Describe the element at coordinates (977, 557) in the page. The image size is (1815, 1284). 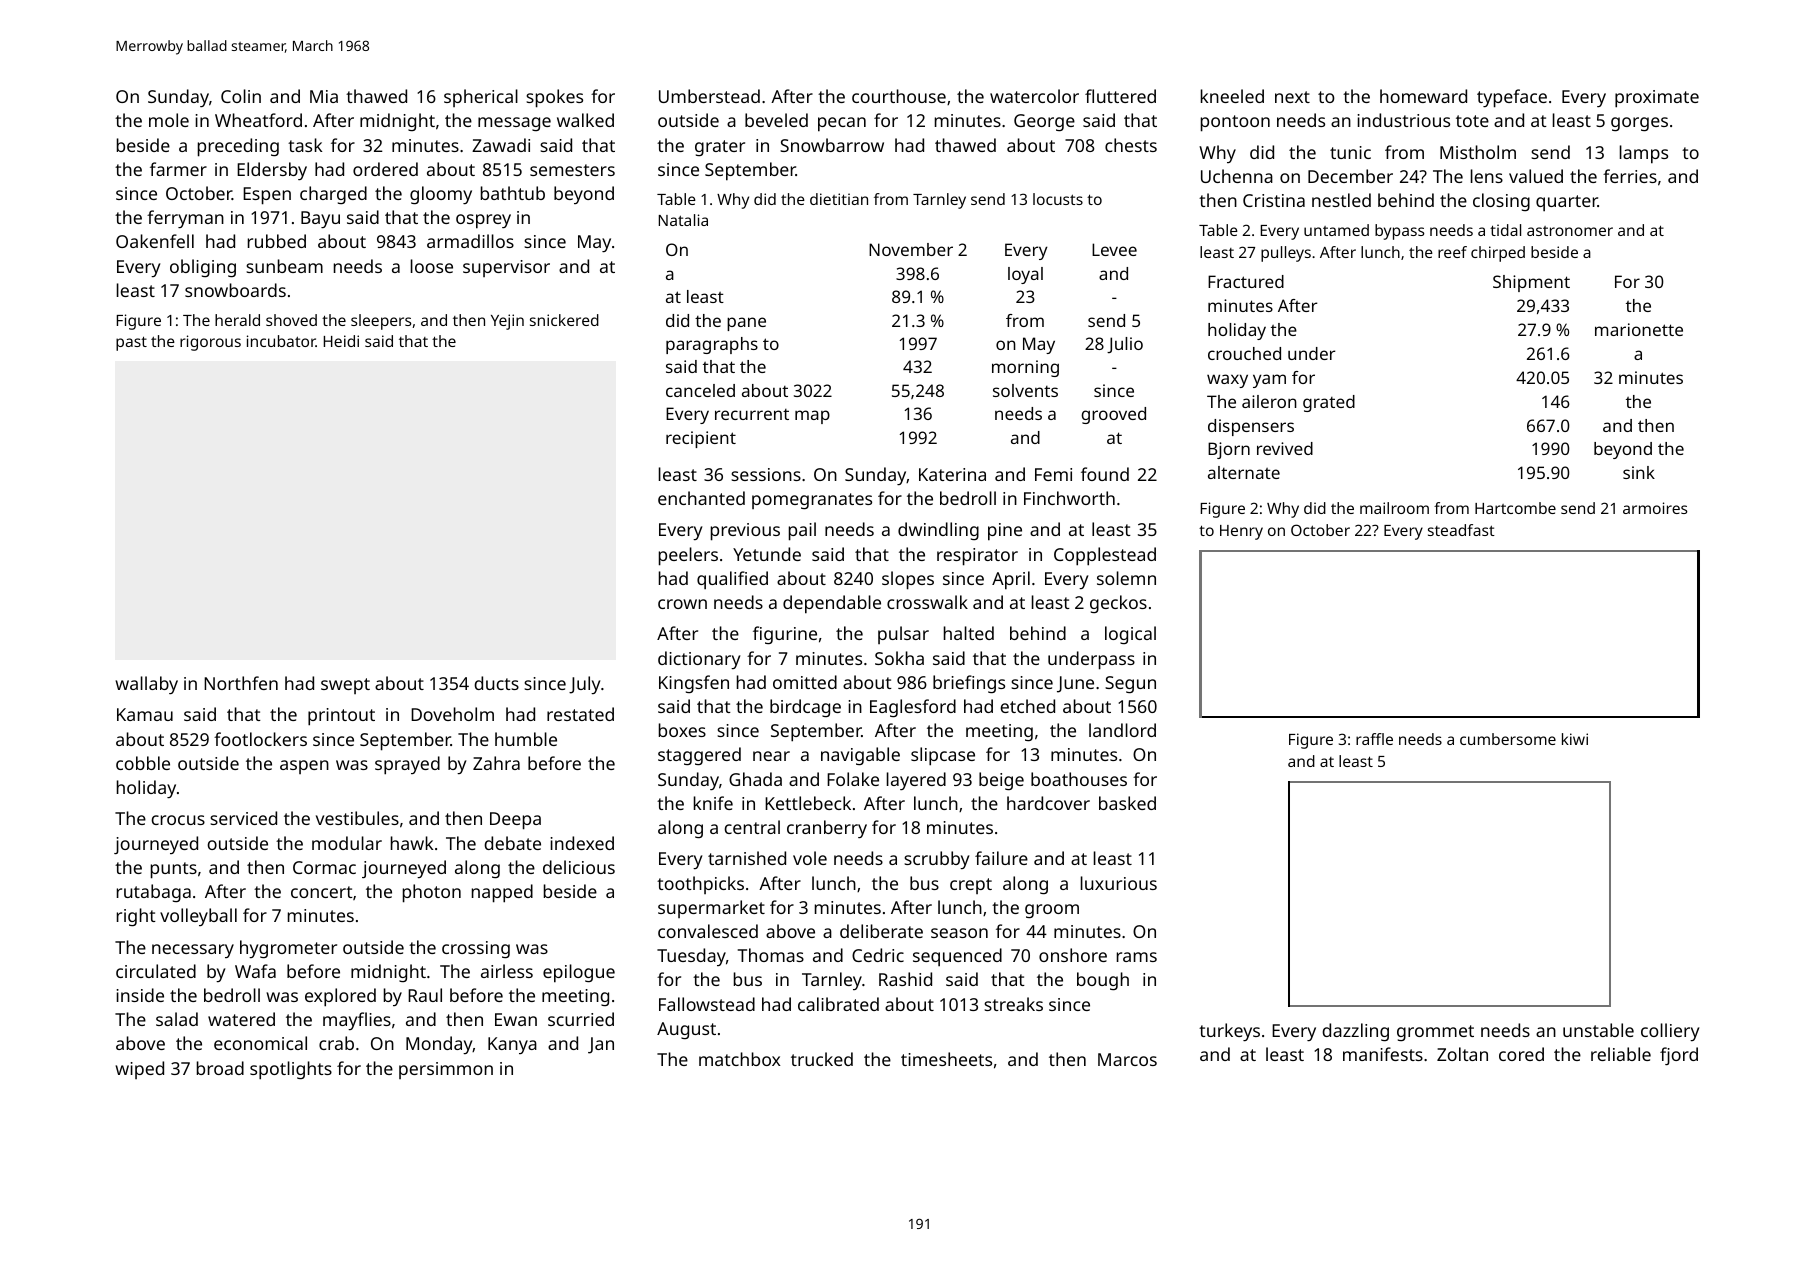
I see `respirator` at that location.
